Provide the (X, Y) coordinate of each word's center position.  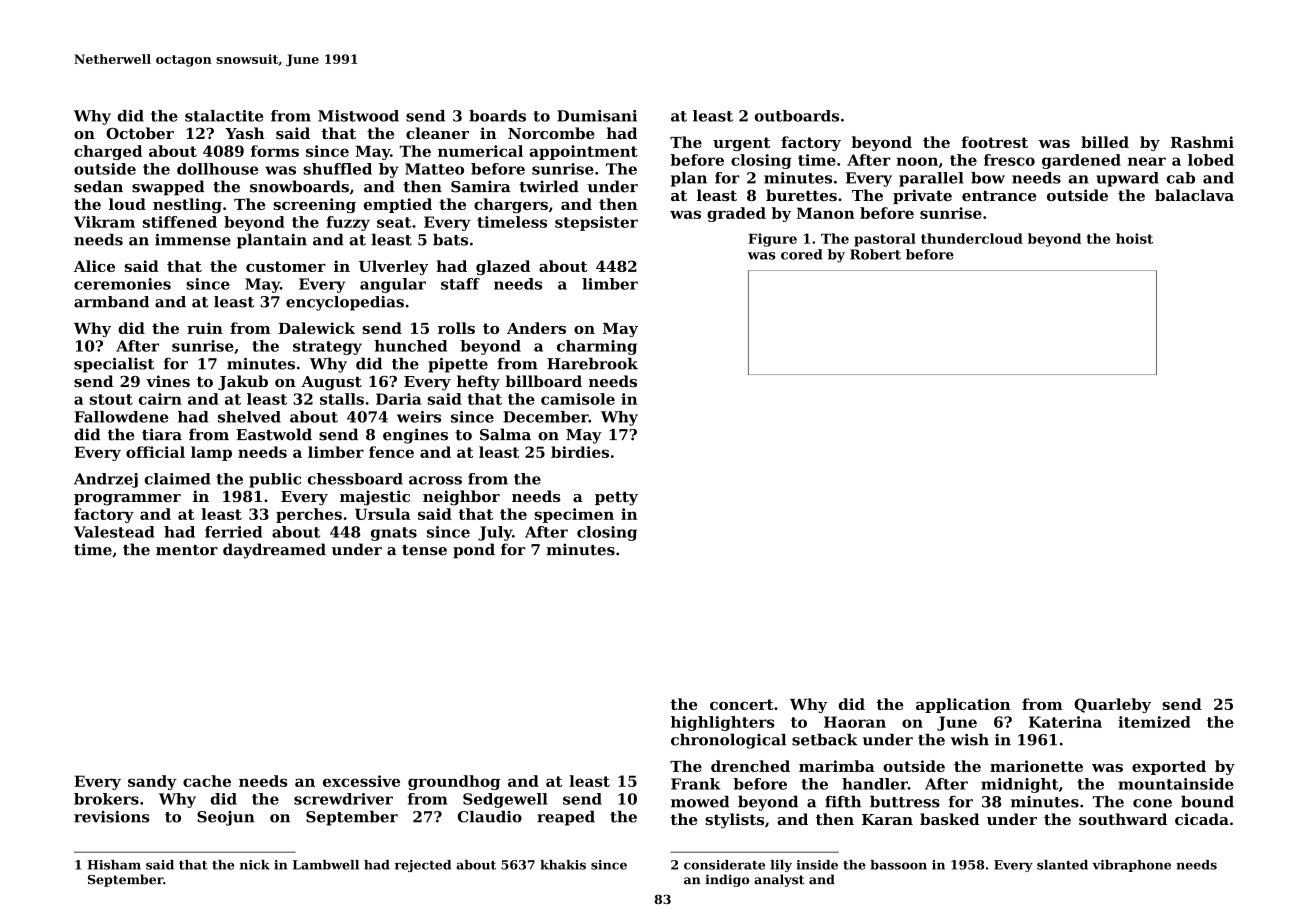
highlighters (722, 723)
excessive (361, 781)
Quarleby (1112, 705)
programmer (127, 500)
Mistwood (358, 116)
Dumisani (597, 116)
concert (742, 704)
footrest (994, 142)
